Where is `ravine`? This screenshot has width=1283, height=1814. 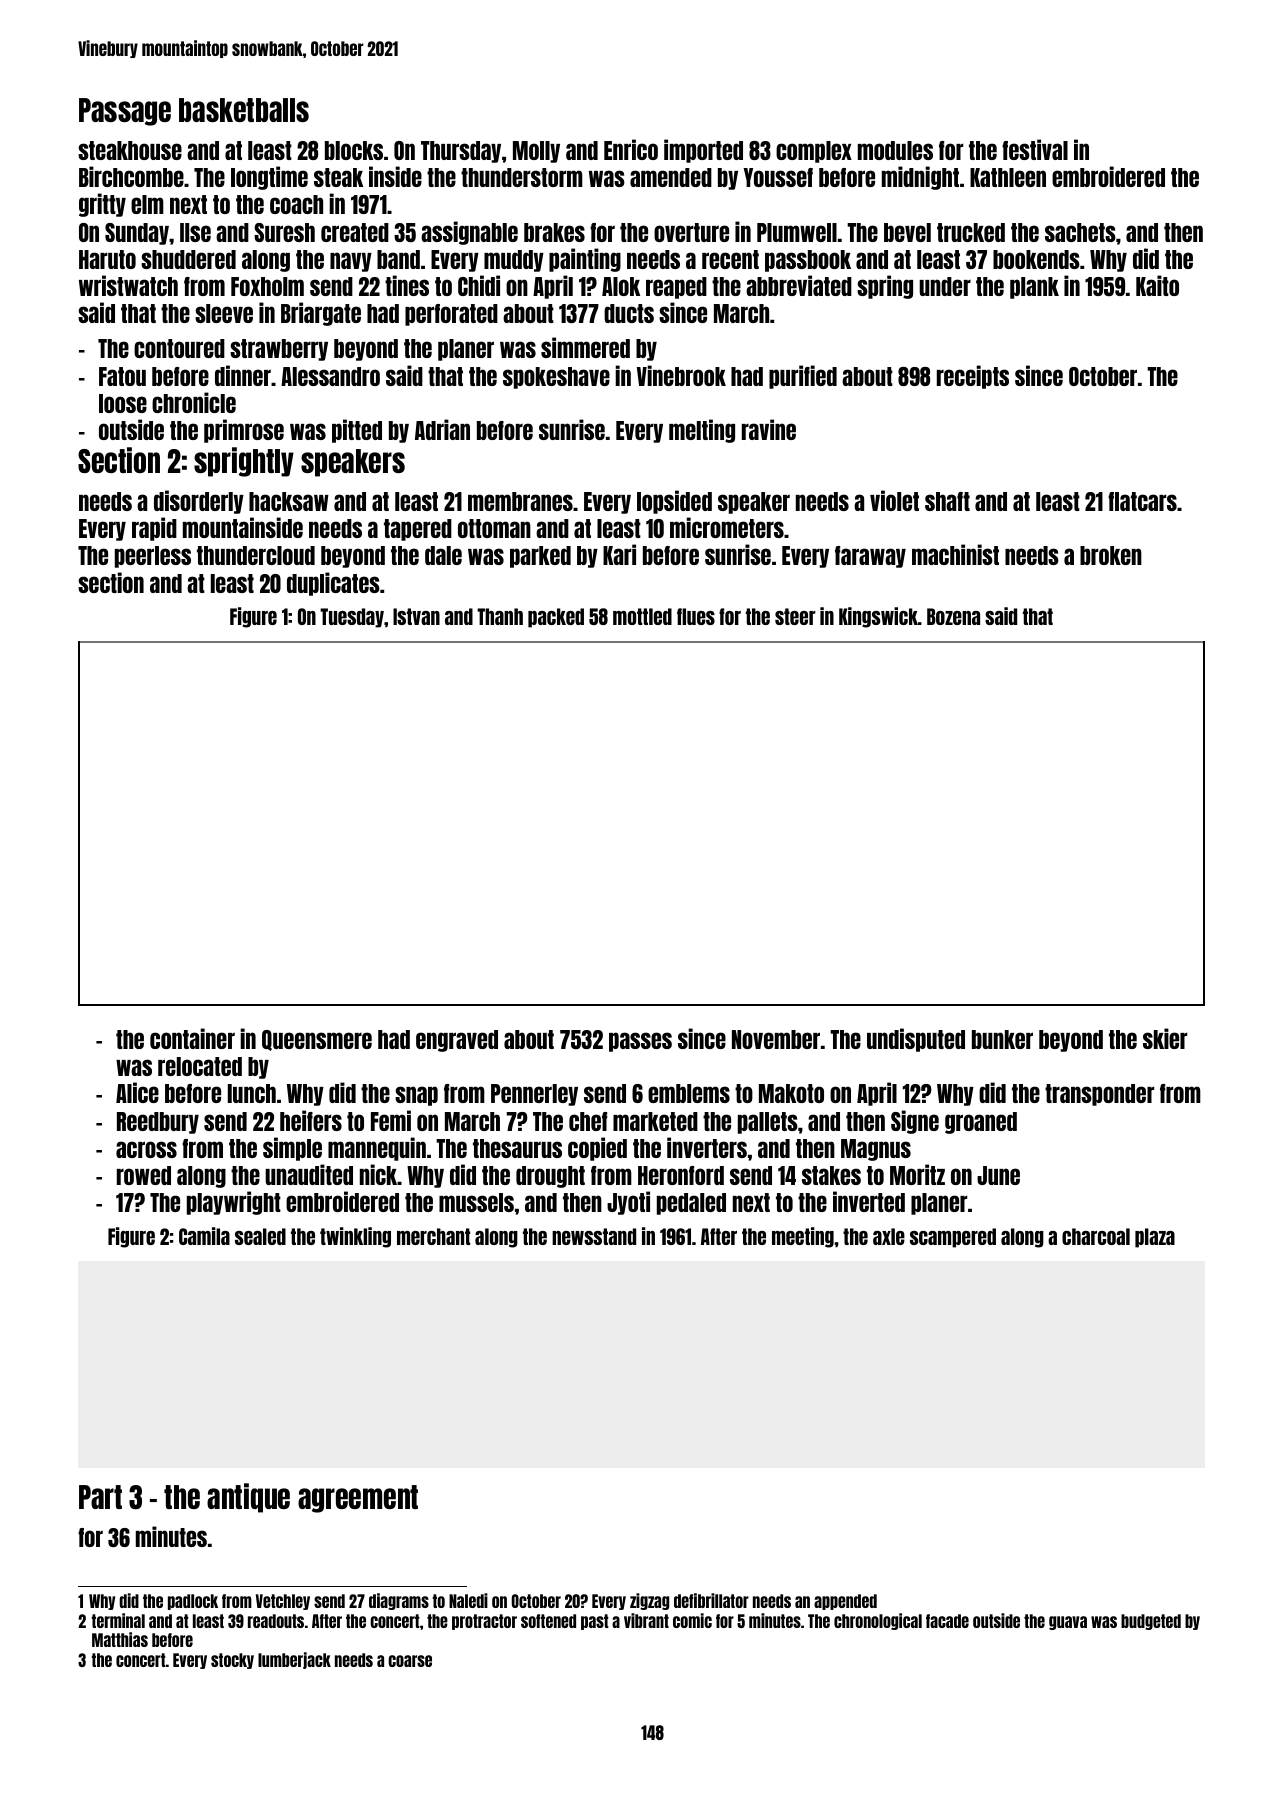
ravine is located at coordinates (769, 429).
